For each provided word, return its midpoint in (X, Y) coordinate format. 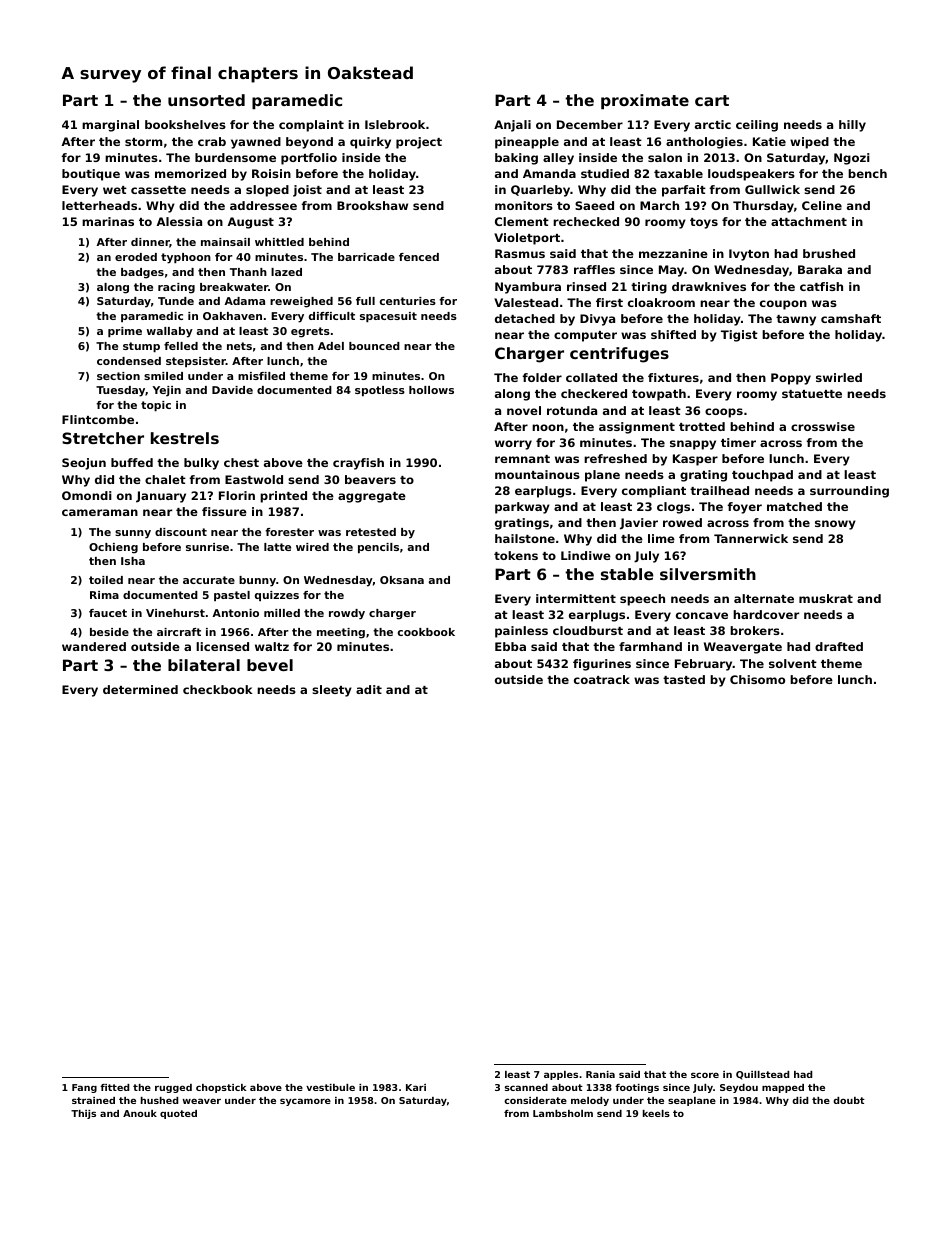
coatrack (602, 679)
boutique (91, 175)
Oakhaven (232, 316)
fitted (114, 1087)
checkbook (218, 689)
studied (605, 173)
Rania (600, 1074)
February (704, 665)
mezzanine (673, 253)
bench (867, 173)
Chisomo (757, 679)
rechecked (586, 221)
